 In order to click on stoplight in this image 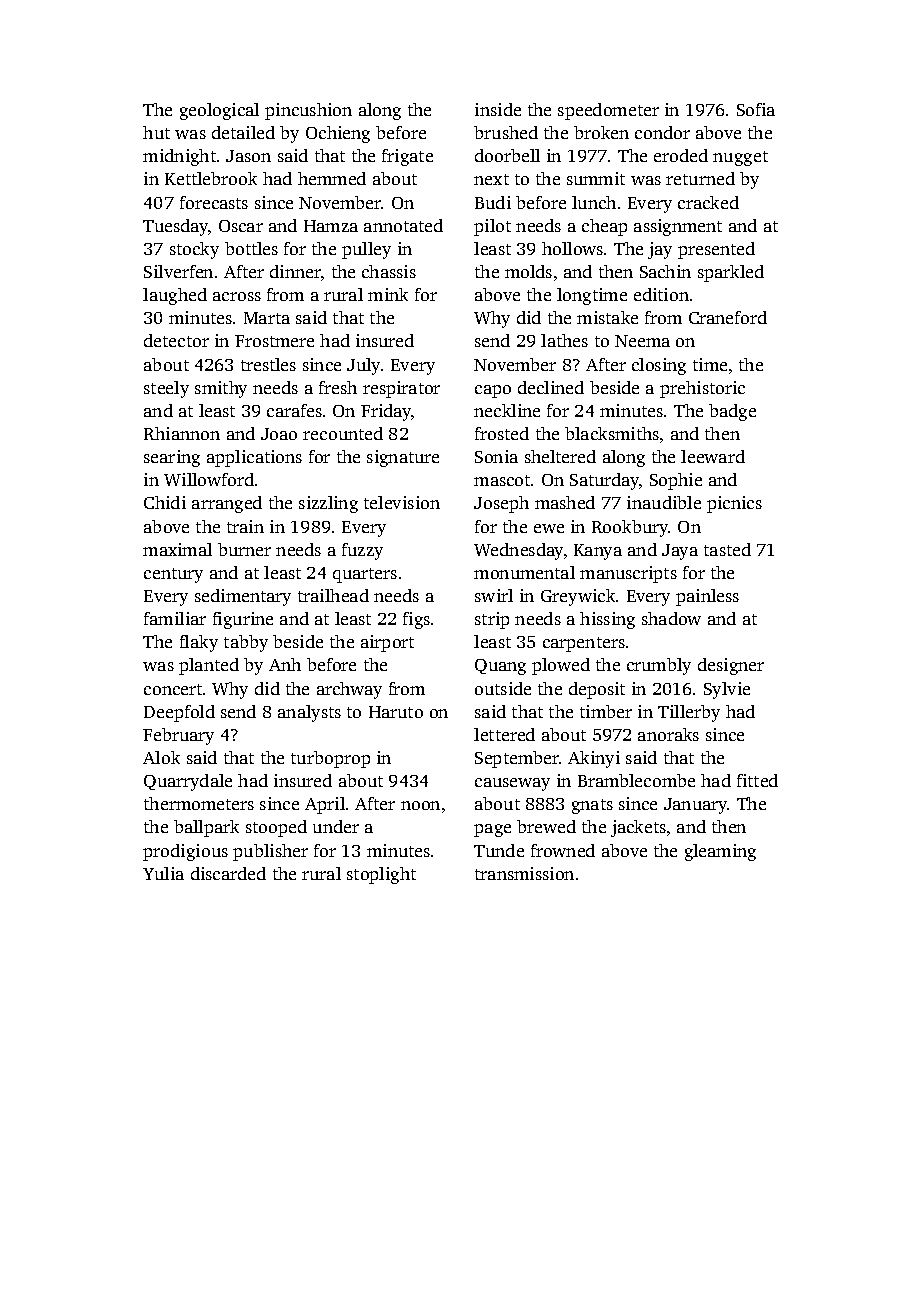, I will do `click(381, 875)`.
